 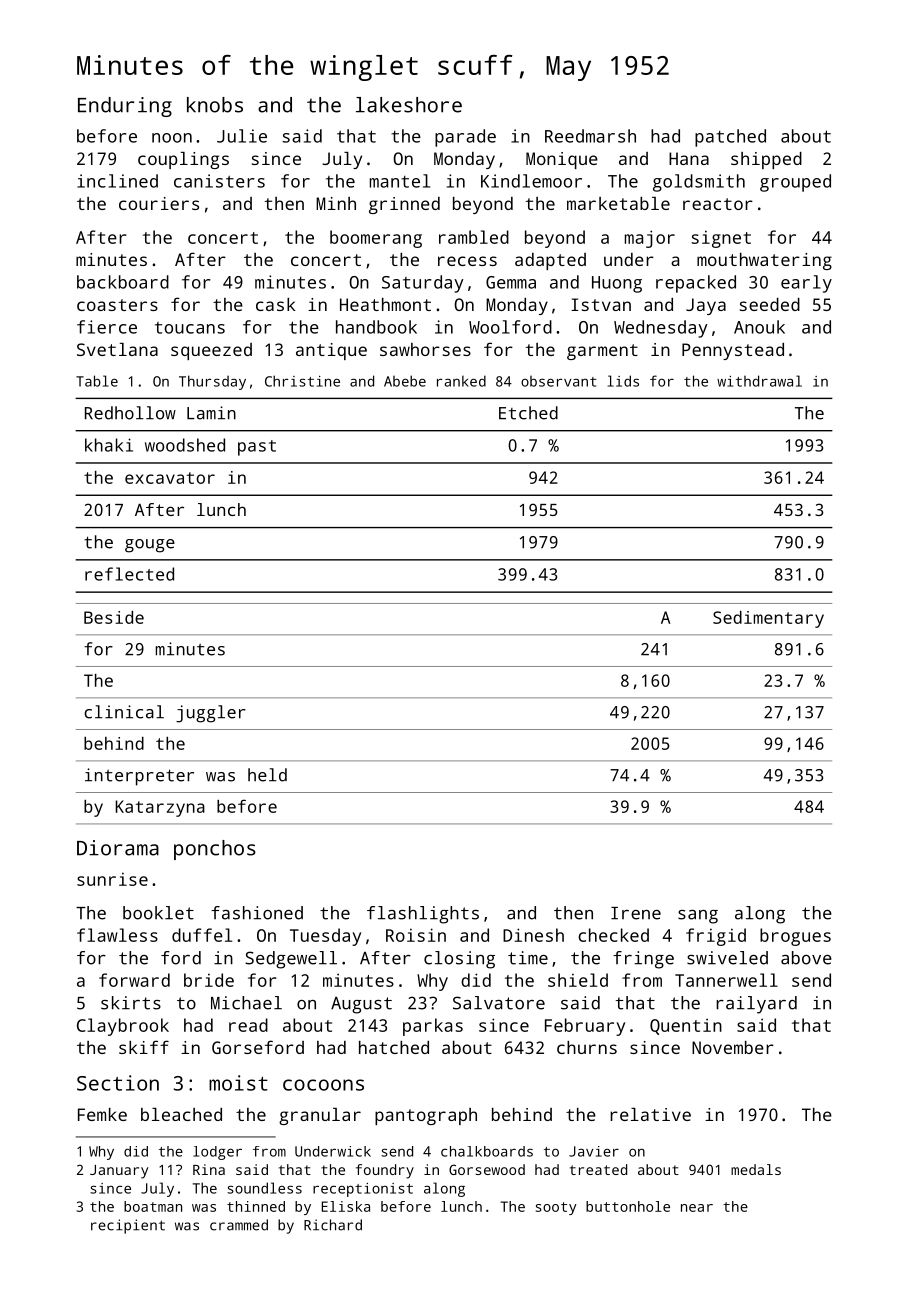 What do you see at coordinates (215, 850) in the screenshot?
I see `ponchos` at bounding box center [215, 850].
